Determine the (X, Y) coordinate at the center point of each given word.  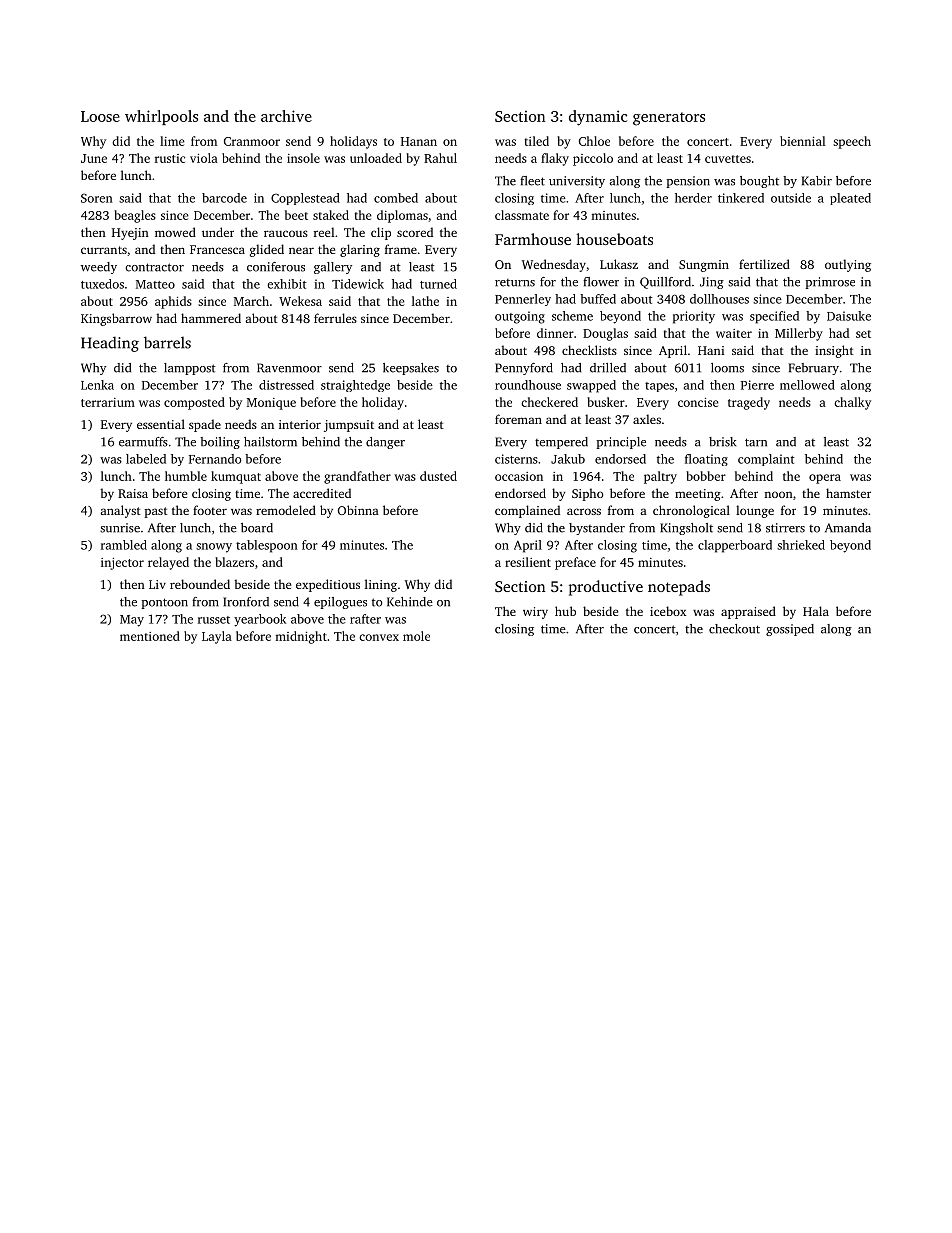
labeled (146, 459)
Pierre (757, 385)
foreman (518, 419)
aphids (173, 302)
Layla (217, 637)
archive (286, 116)
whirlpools (161, 117)
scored (415, 232)
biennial (802, 141)
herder (693, 198)
